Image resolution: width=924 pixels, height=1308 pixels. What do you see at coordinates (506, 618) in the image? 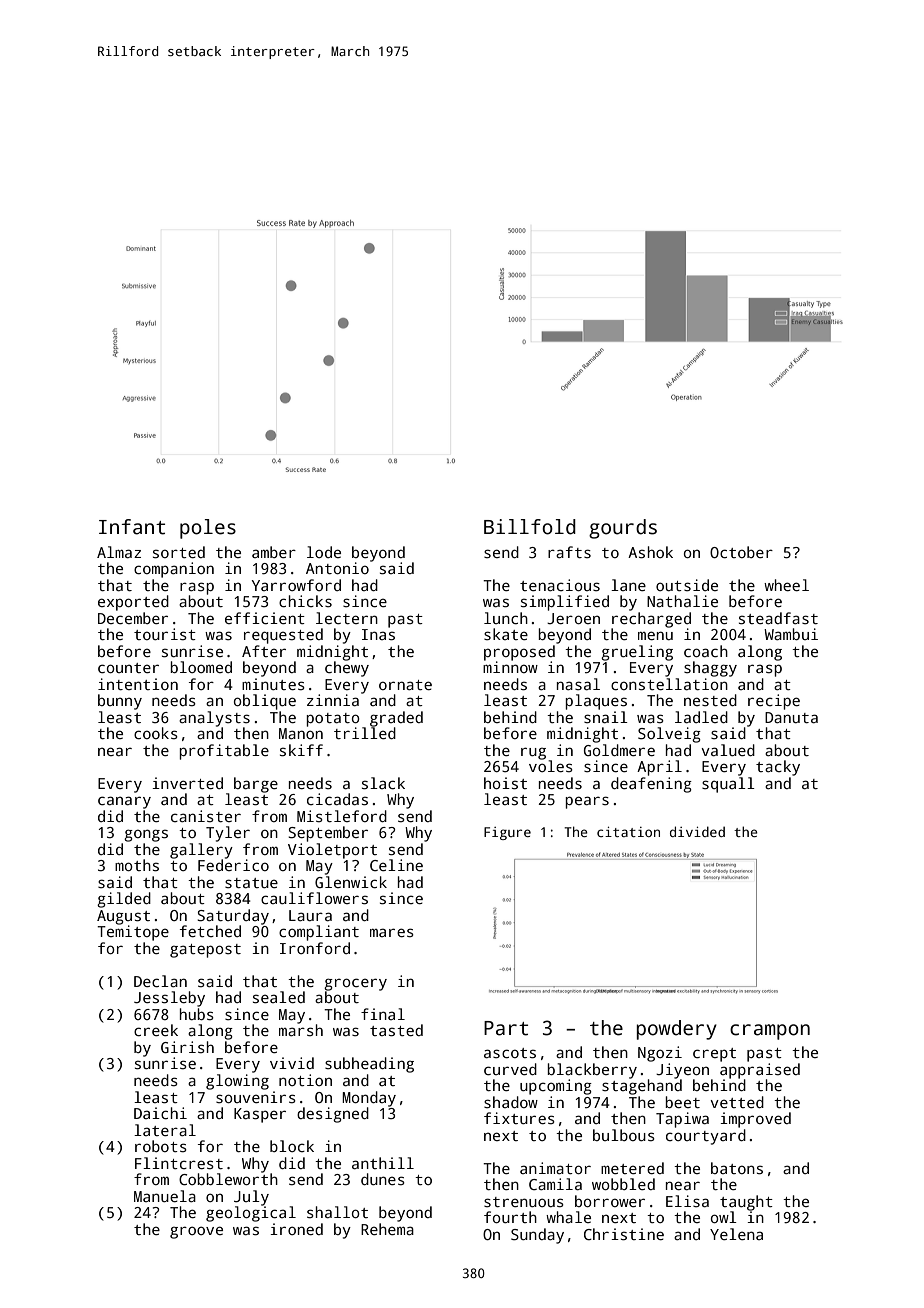
I see `lunch` at bounding box center [506, 618].
